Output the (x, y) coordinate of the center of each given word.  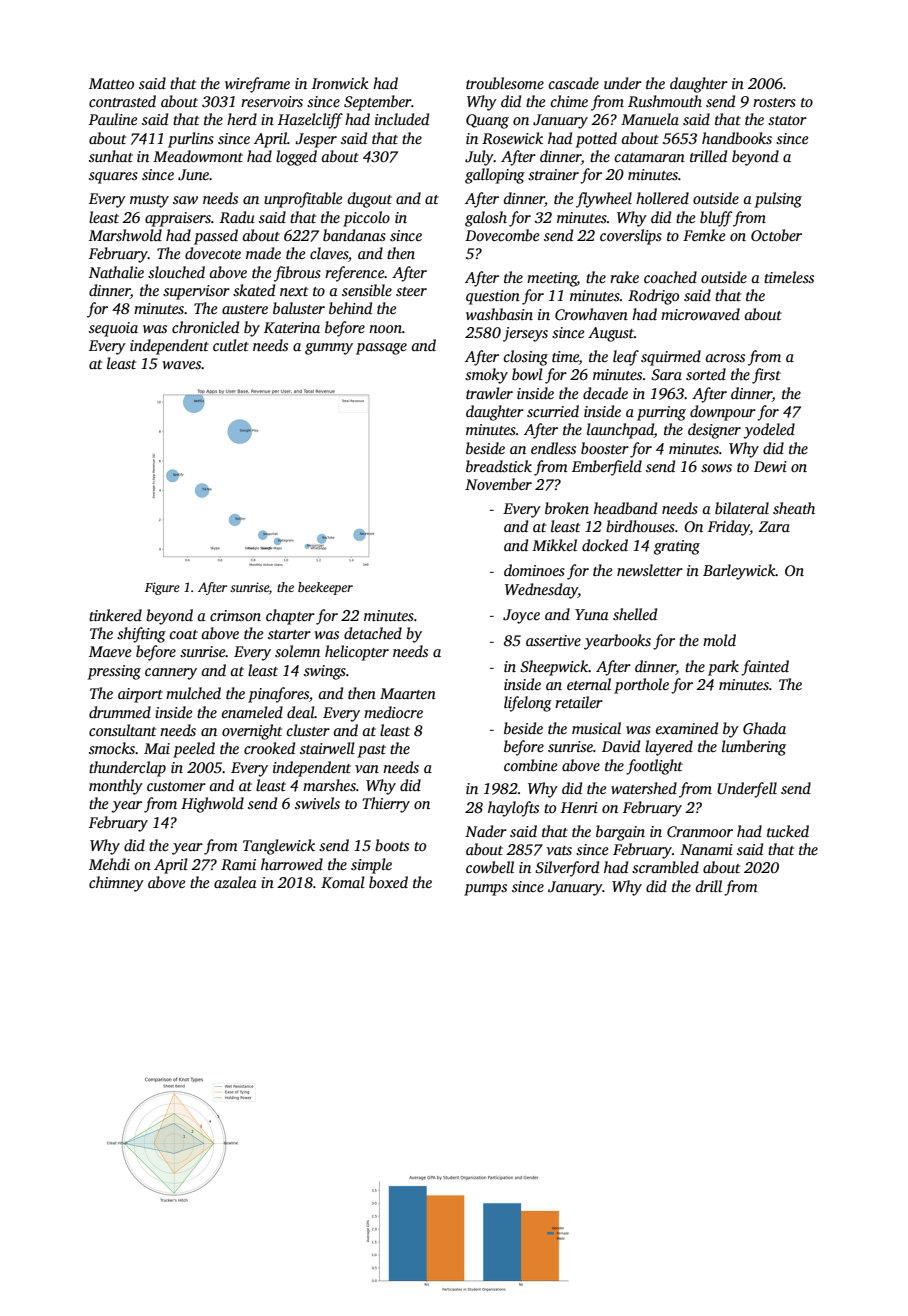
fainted (765, 668)
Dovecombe (502, 235)
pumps (485, 890)
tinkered (115, 615)
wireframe (257, 85)
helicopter (357, 653)
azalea (235, 882)
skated (254, 290)
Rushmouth (665, 101)
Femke (704, 235)
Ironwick (340, 83)
